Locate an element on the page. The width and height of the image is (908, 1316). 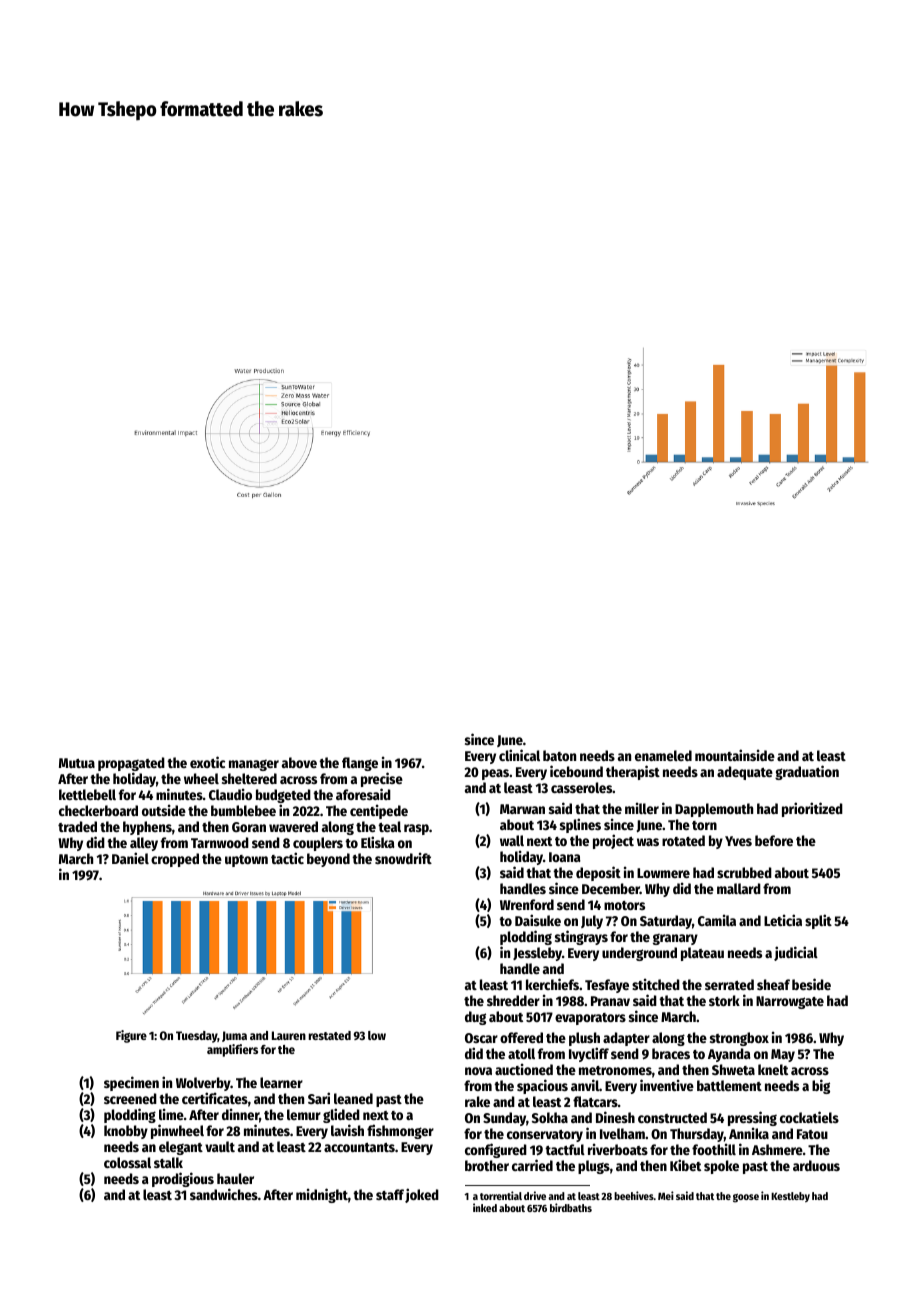
Jessleby is located at coordinates (537, 954).
